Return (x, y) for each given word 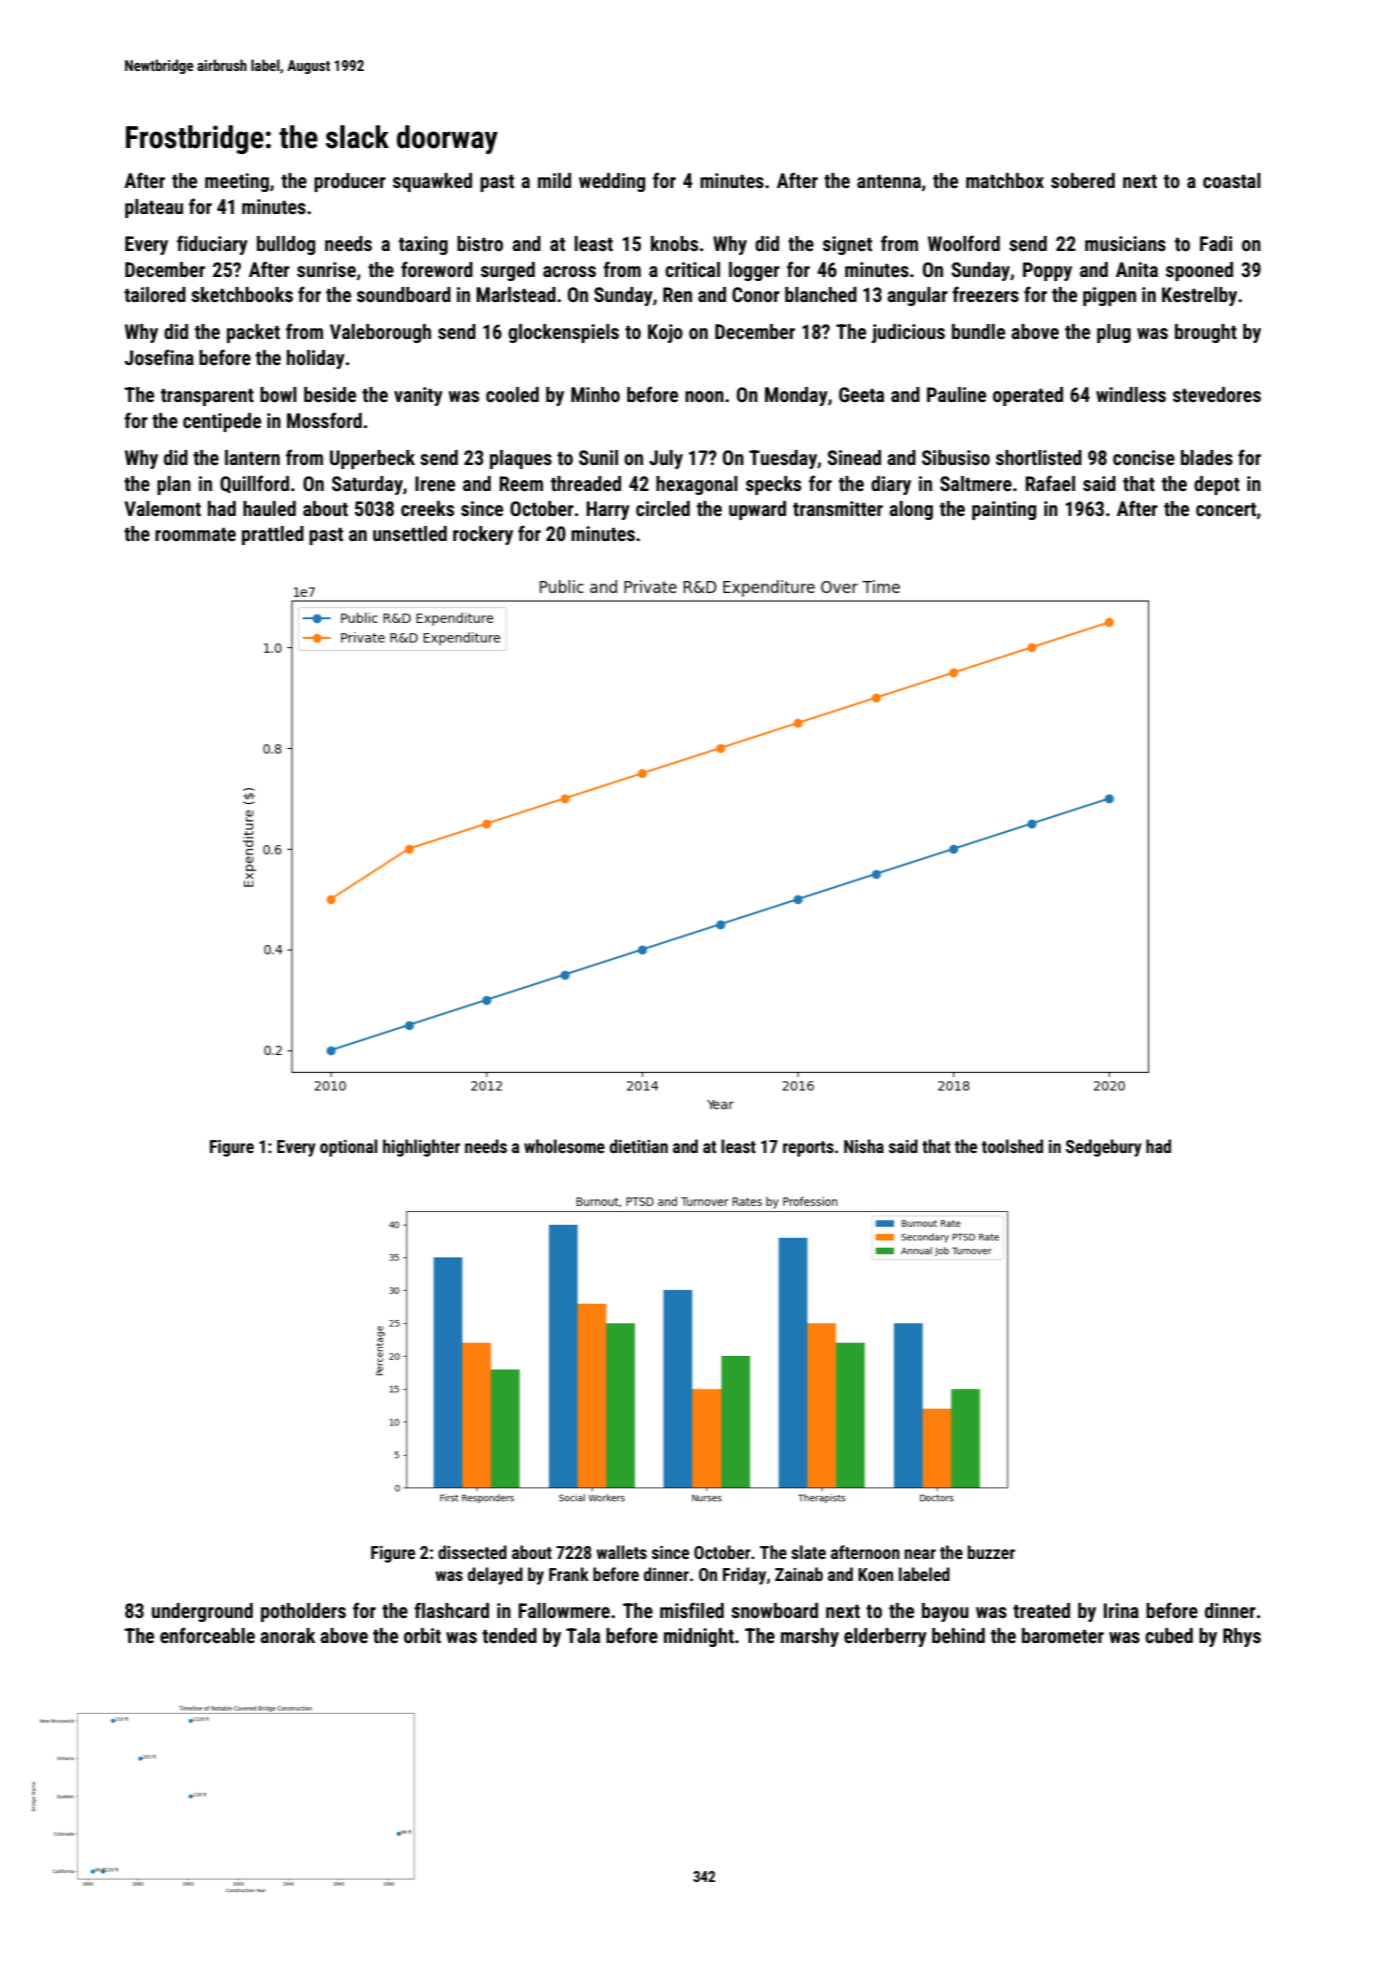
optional (349, 1148)
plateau (154, 208)
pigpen (1109, 296)
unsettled (410, 533)
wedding (612, 182)
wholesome (564, 1146)
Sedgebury (1104, 1148)
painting (1004, 510)
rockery (483, 535)
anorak (287, 1635)
